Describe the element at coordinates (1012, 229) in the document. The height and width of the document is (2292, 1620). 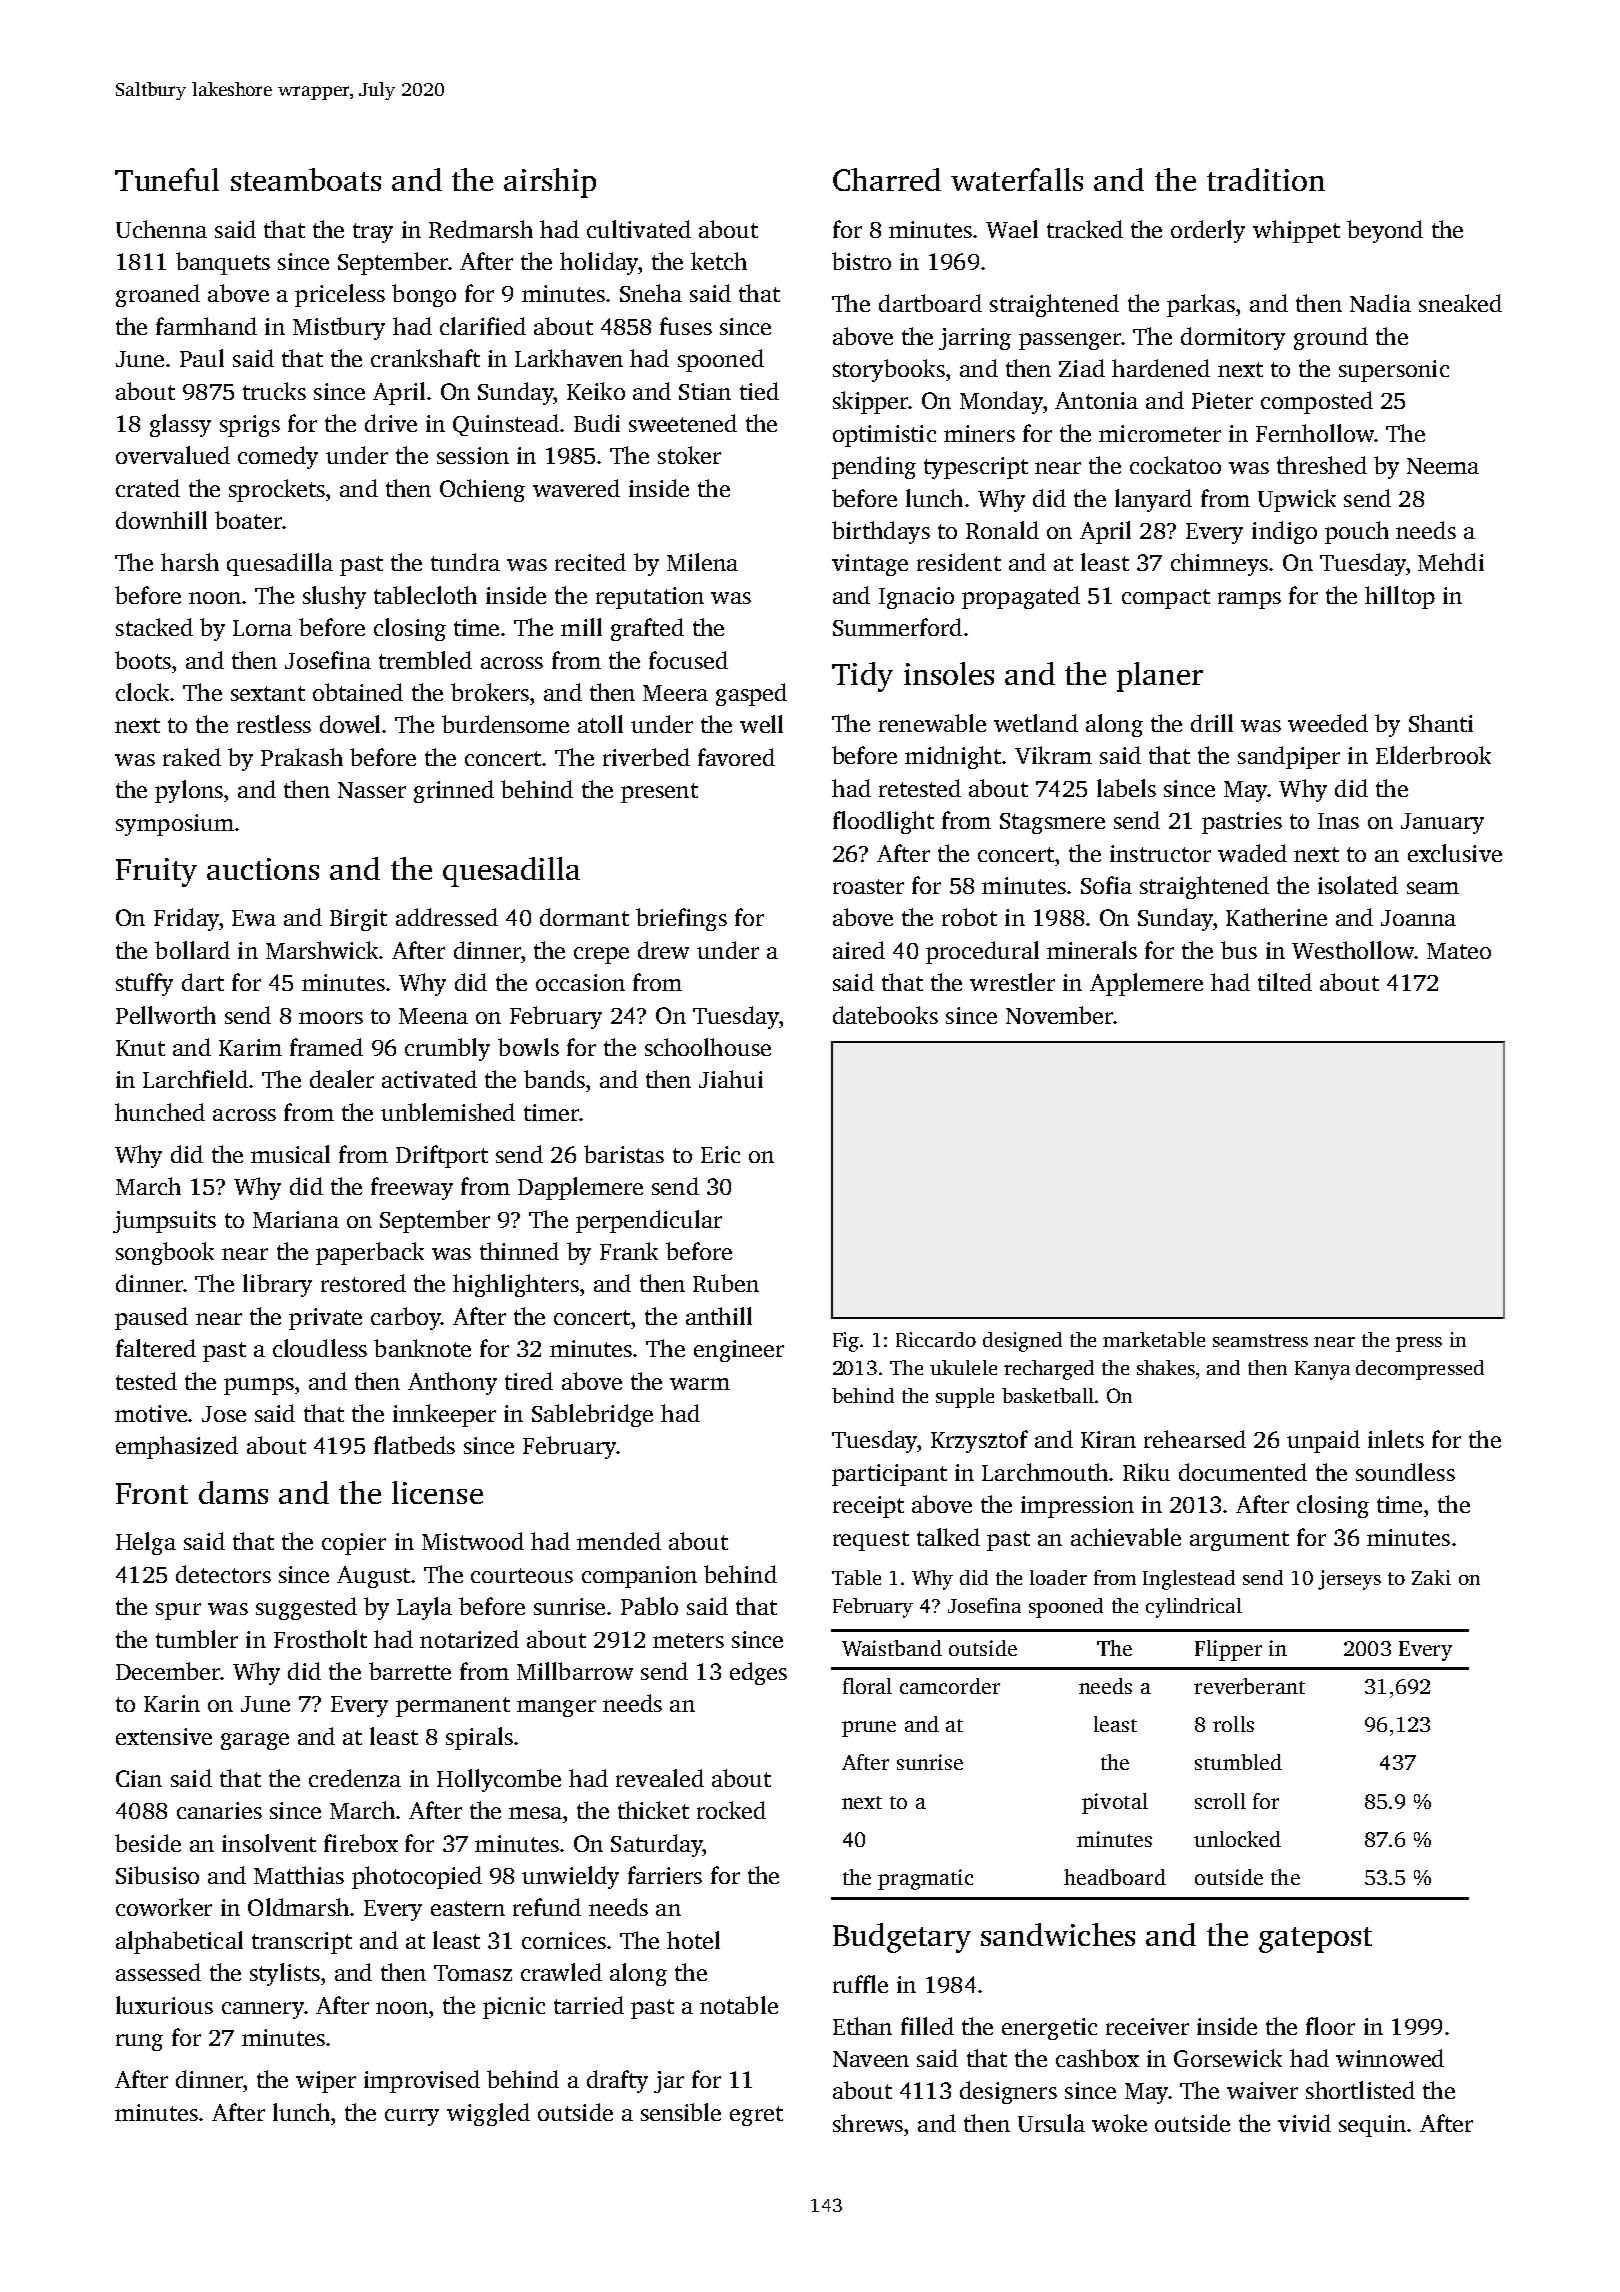
I see `Wael` at that location.
